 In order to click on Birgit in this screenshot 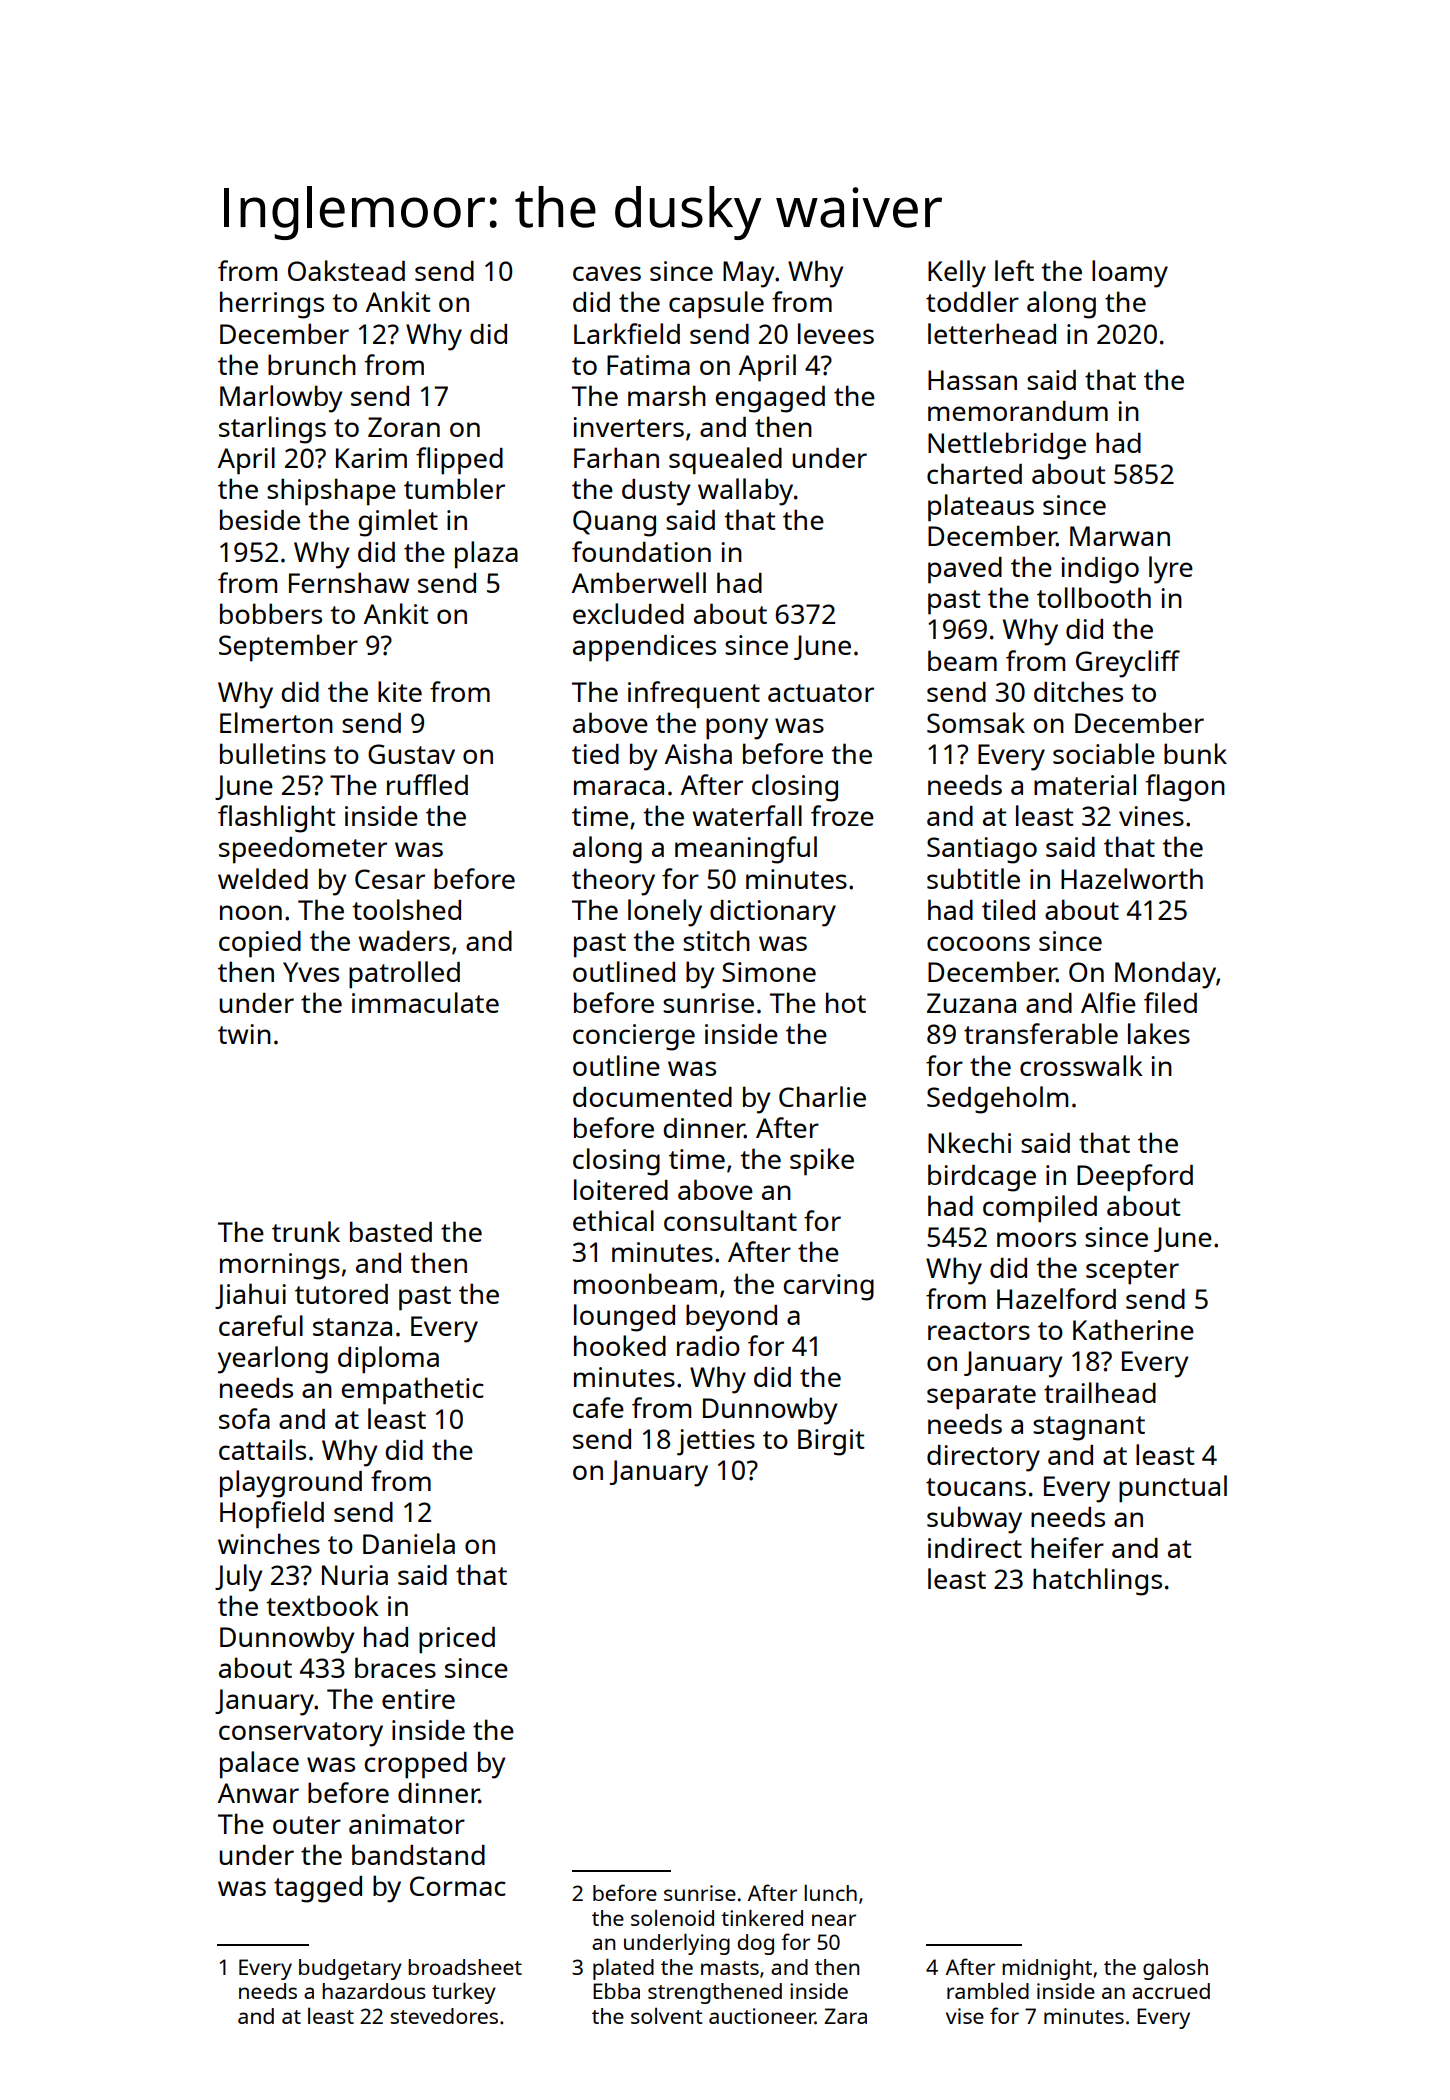, I will do `click(831, 1442)`.
